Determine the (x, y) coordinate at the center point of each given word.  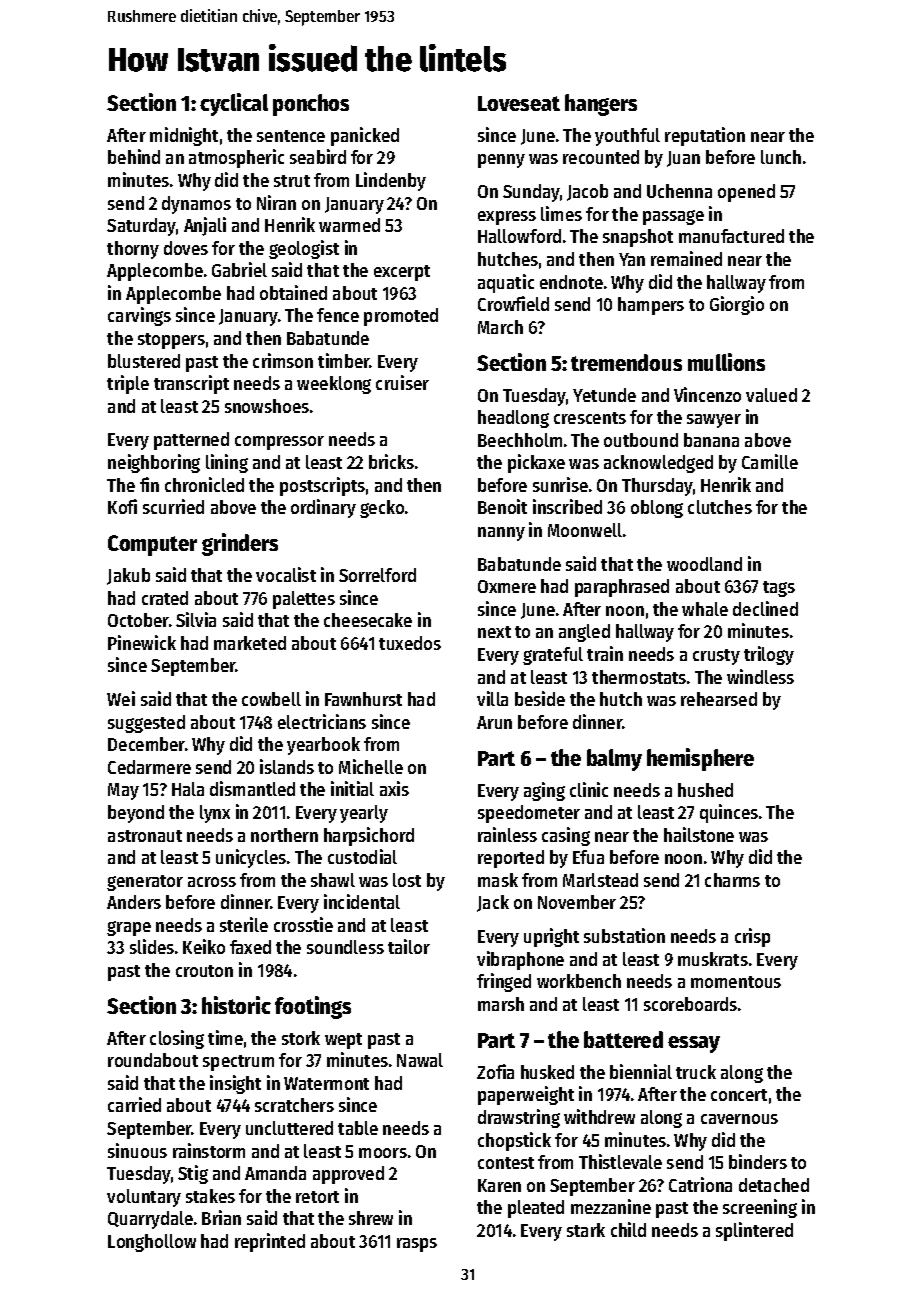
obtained (293, 292)
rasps (417, 1245)
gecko (382, 509)
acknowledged (658, 464)
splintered (754, 1231)
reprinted (270, 1242)
